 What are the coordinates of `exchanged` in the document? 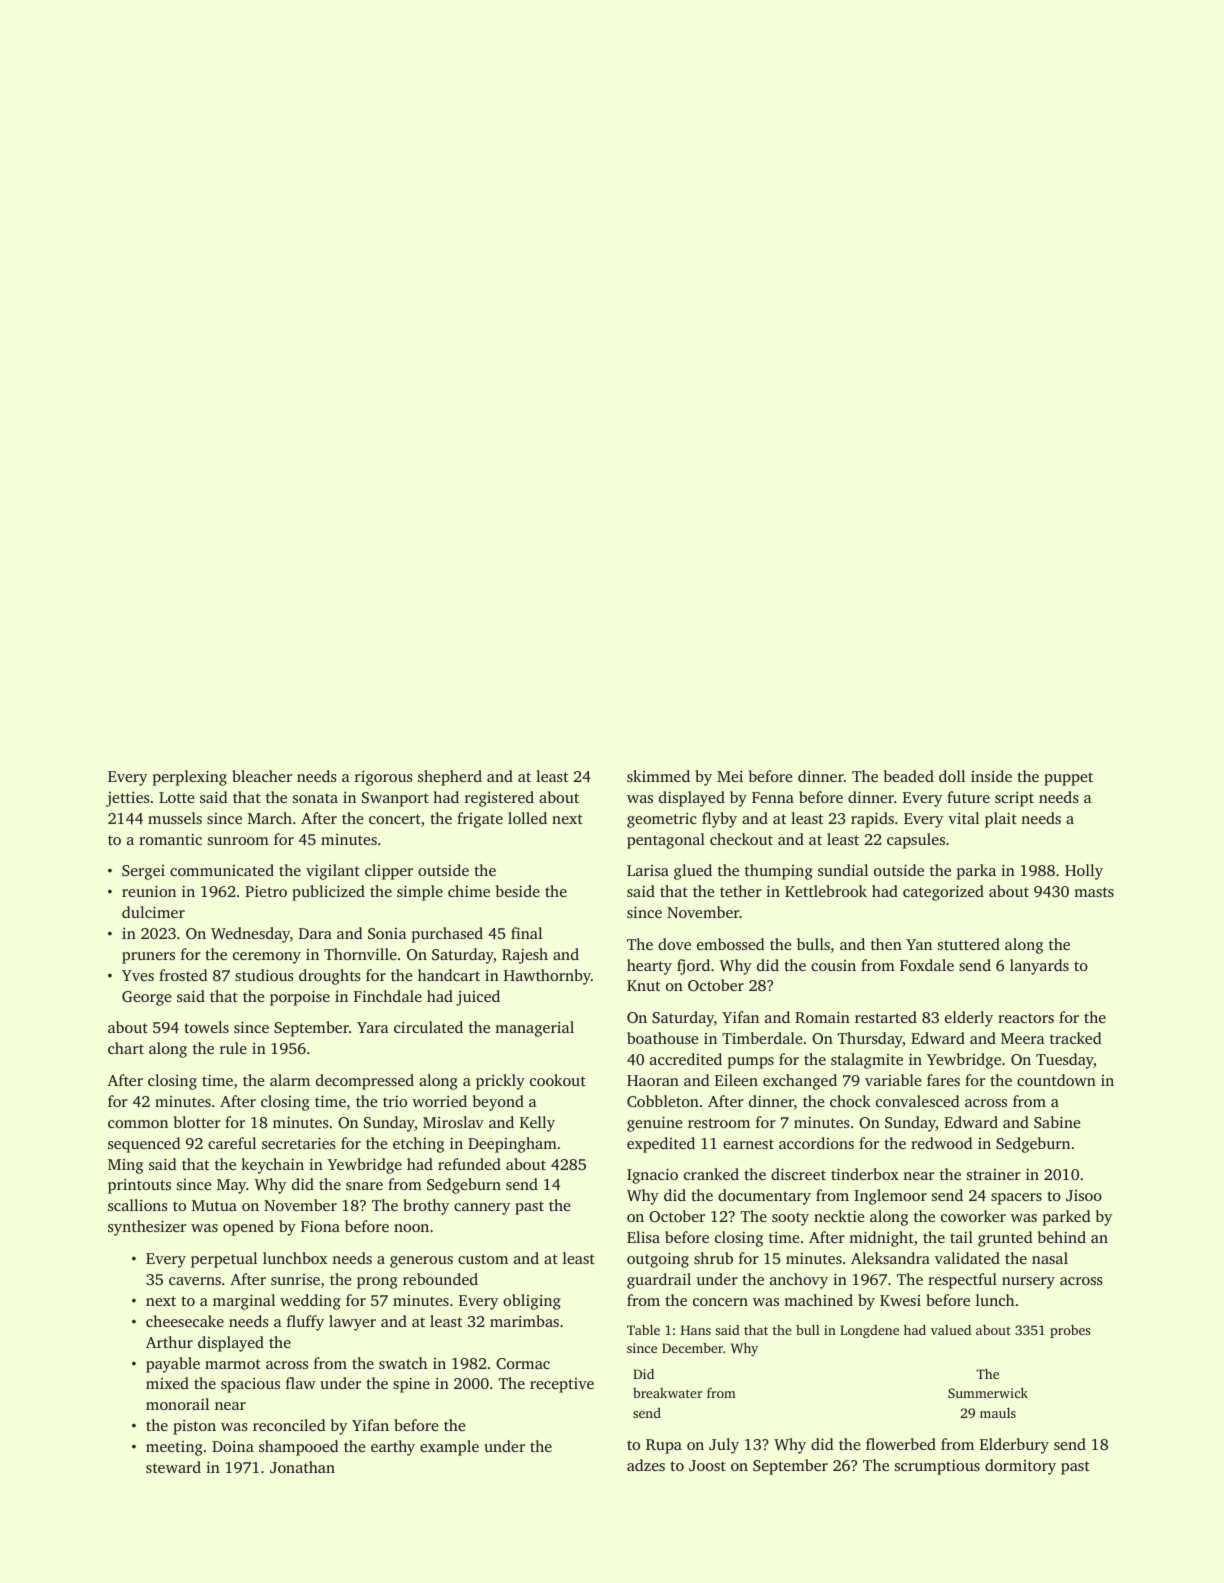 It's located at (800, 1082).
